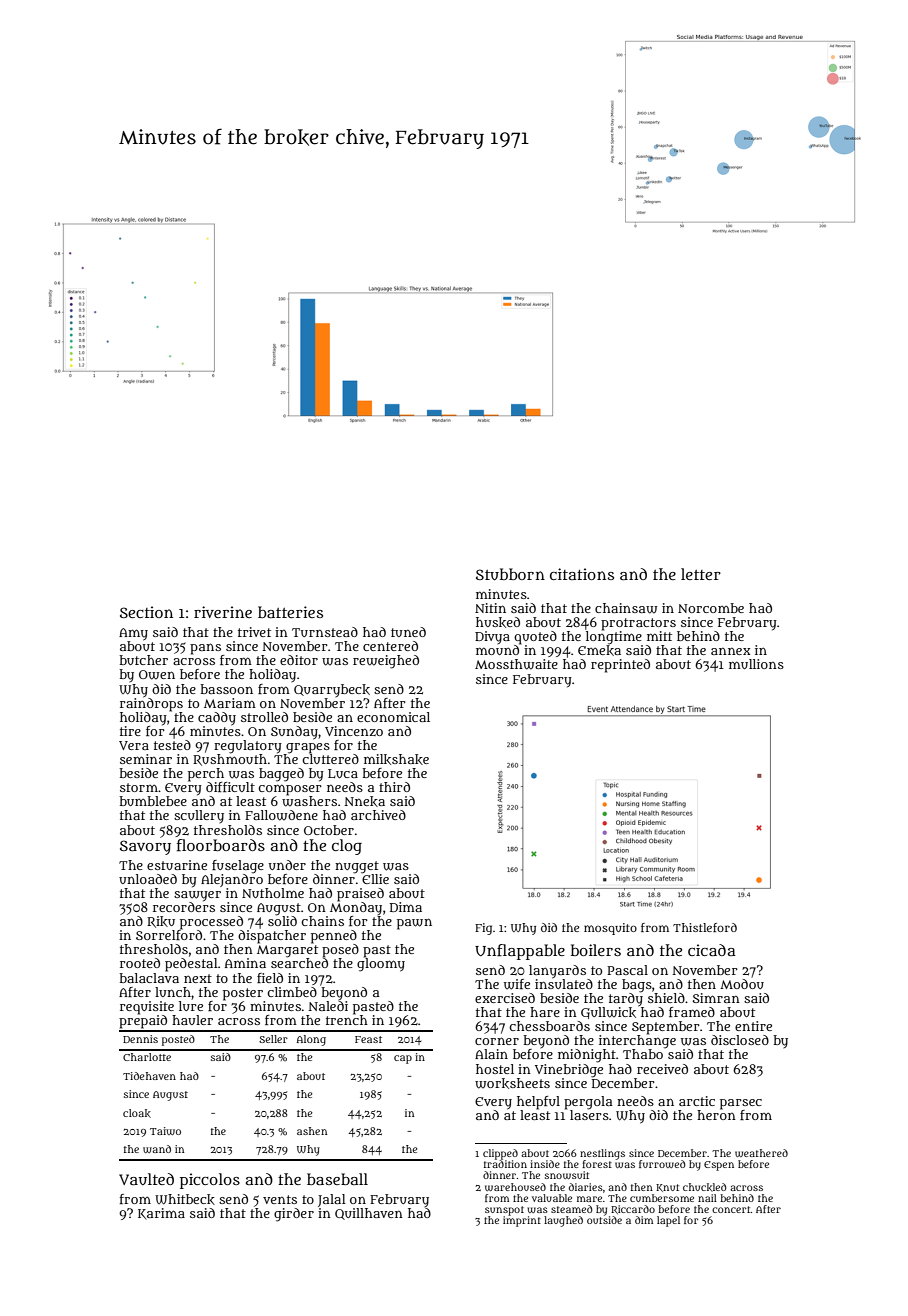 Image resolution: width=908 pixels, height=1316 pixels. Describe the element at coordinates (360, 894) in the page. I see `praised` at that location.
